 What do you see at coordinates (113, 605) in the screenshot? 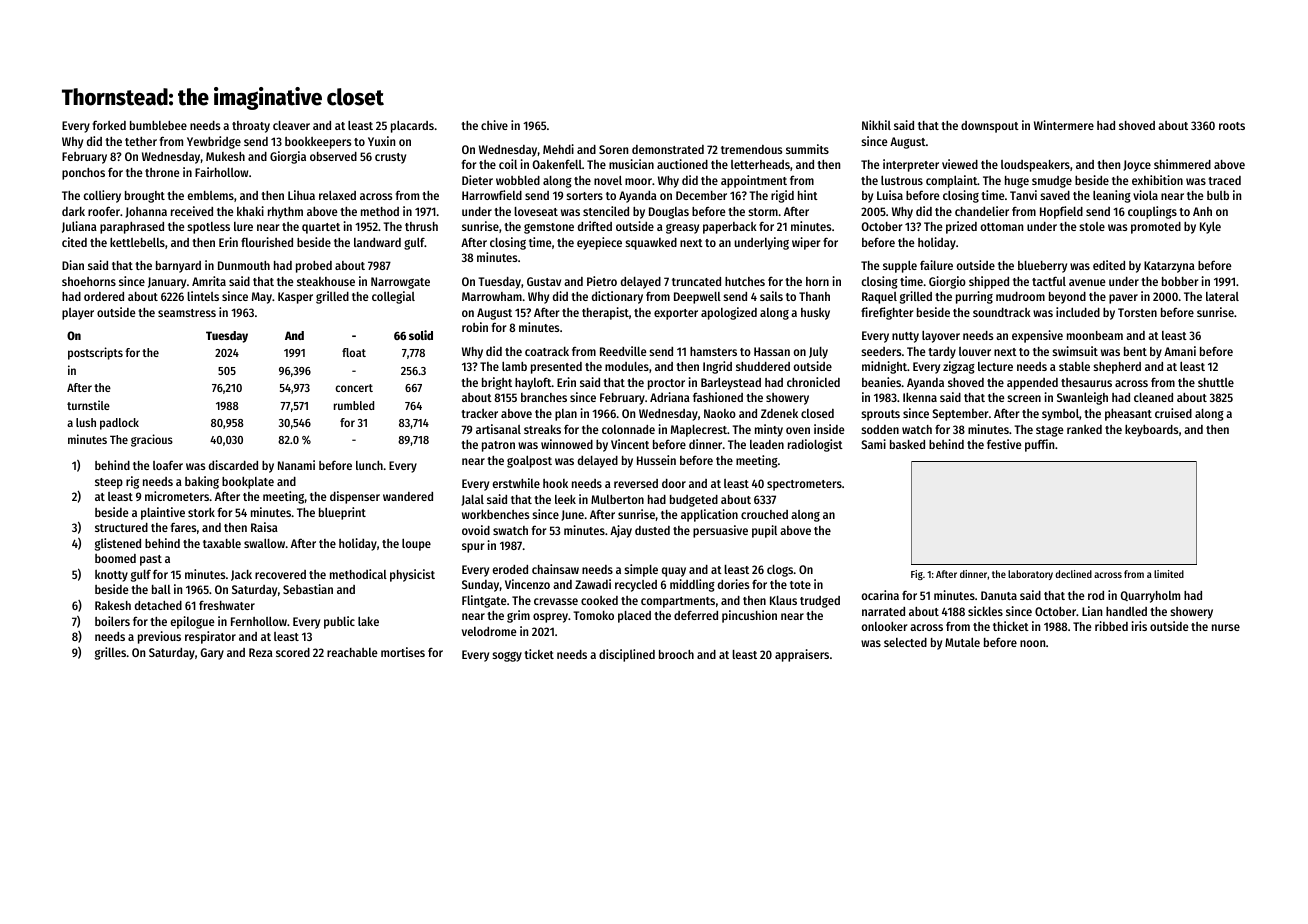
I see `Rakesh` at bounding box center [113, 605].
